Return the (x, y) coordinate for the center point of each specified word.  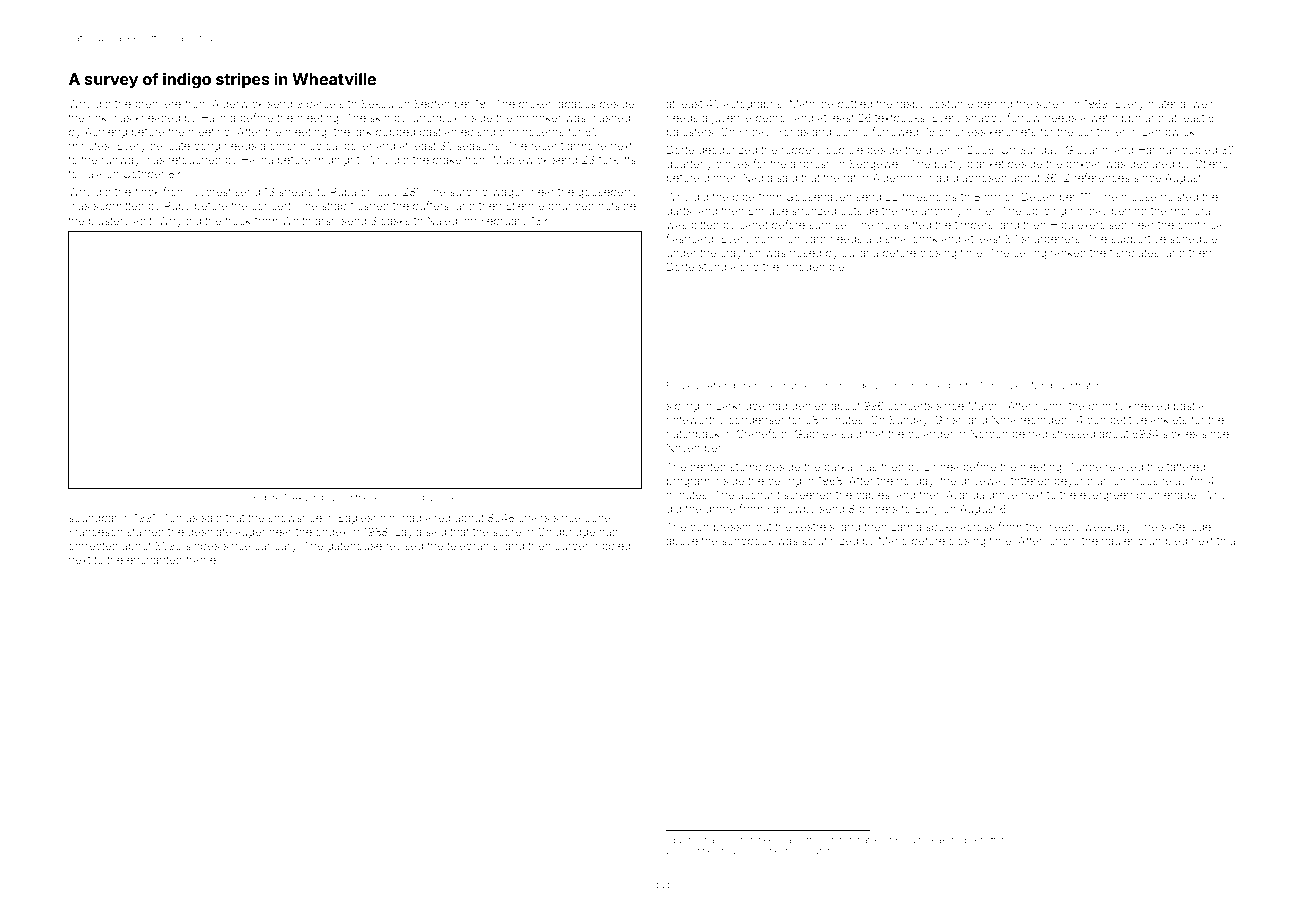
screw (1052, 104)
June (598, 518)
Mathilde (812, 103)
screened (808, 495)
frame (201, 559)
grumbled (1162, 542)
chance (794, 385)
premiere (158, 105)
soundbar (93, 518)
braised (337, 497)
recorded (1044, 420)
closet (687, 851)
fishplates (1134, 253)
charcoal (716, 839)
